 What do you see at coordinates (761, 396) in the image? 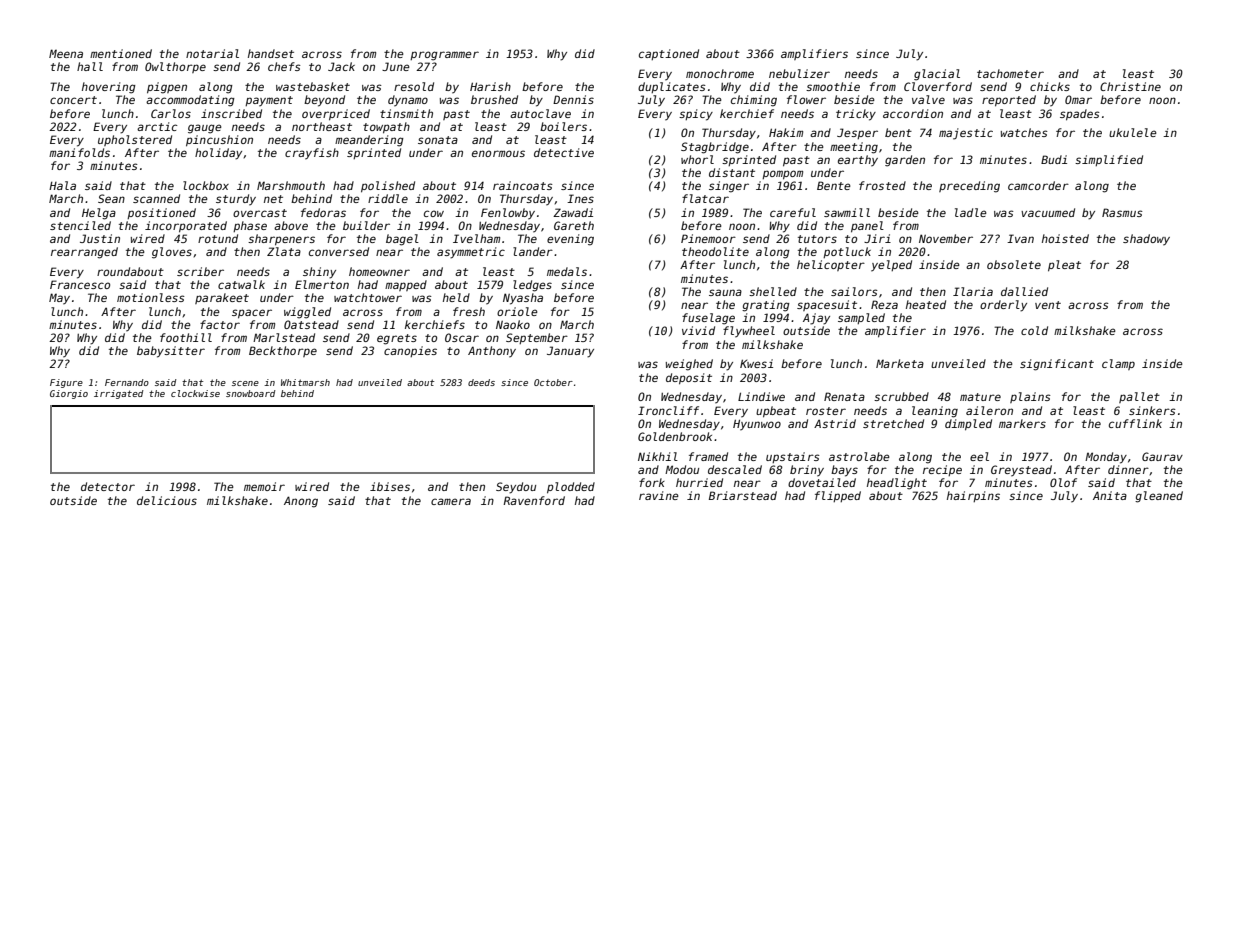
I see `Lindiwe` at bounding box center [761, 396].
